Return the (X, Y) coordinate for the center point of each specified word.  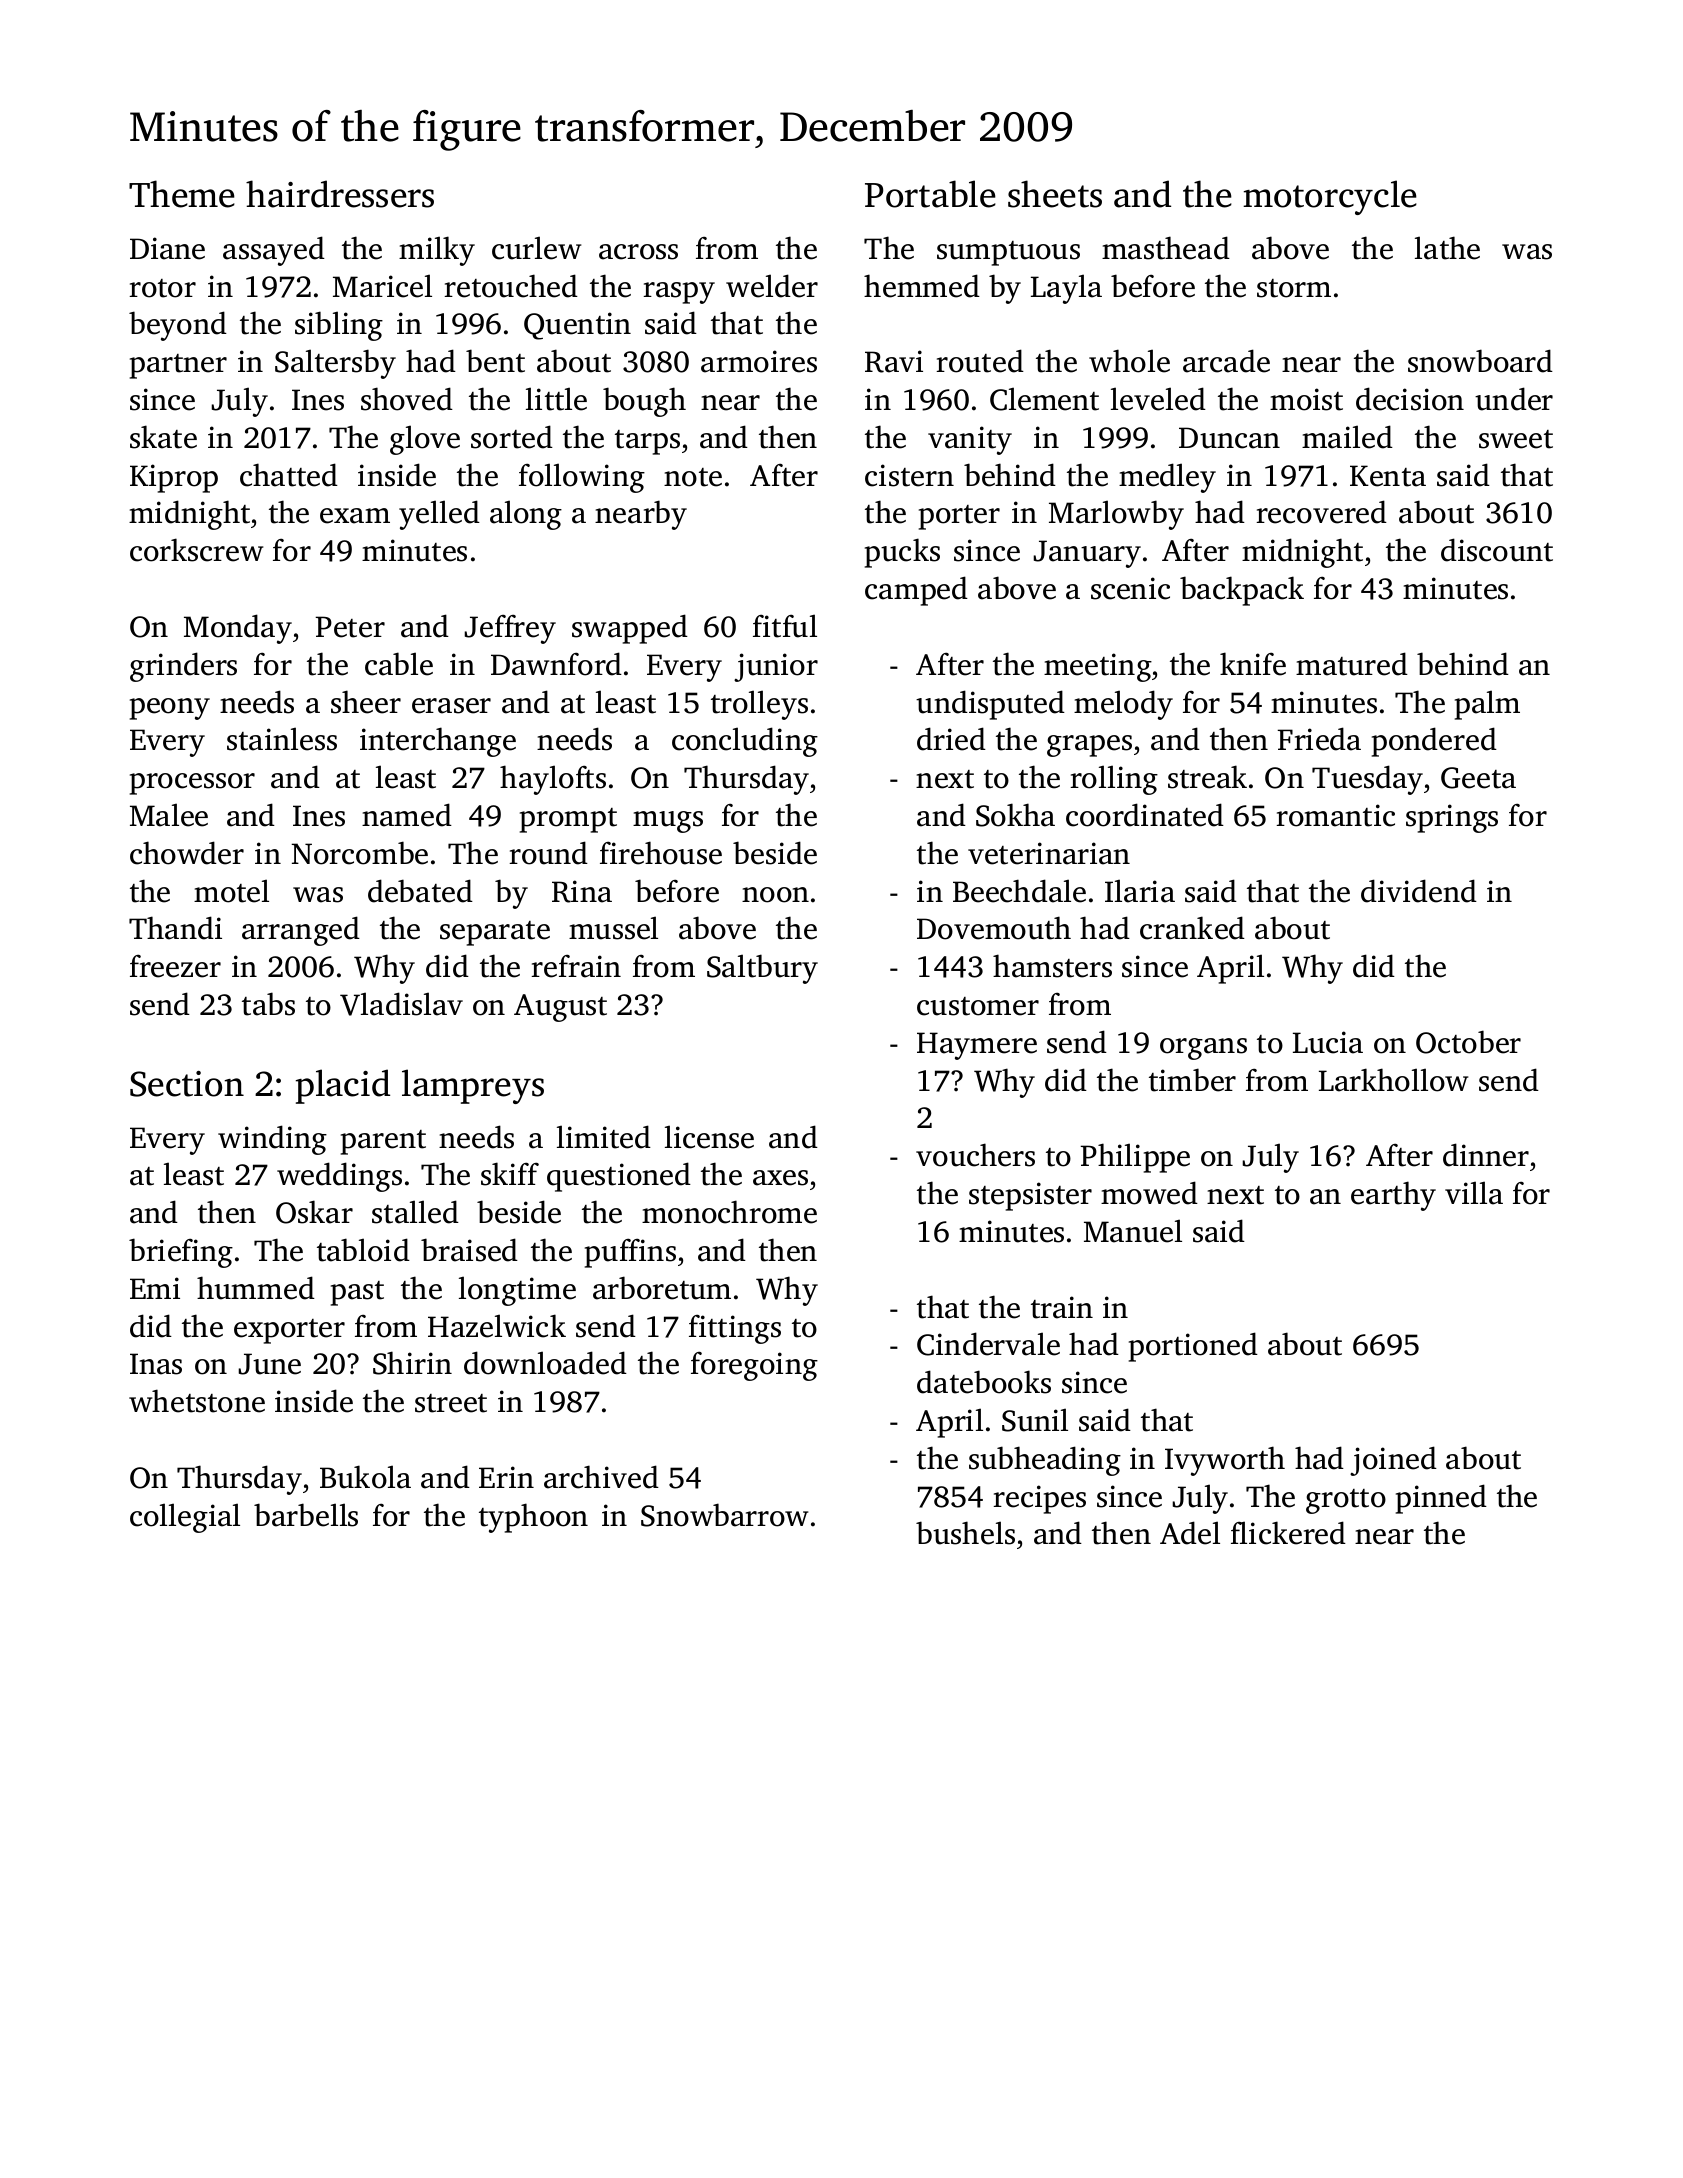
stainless (282, 739)
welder (772, 286)
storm (1294, 288)
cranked (1192, 928)
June (269, 1364)
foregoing (754, 1366)
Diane (167, 248)
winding (272, 1140)
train (1062, 1307)
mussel (613, 928)
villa (1474, 1193)
